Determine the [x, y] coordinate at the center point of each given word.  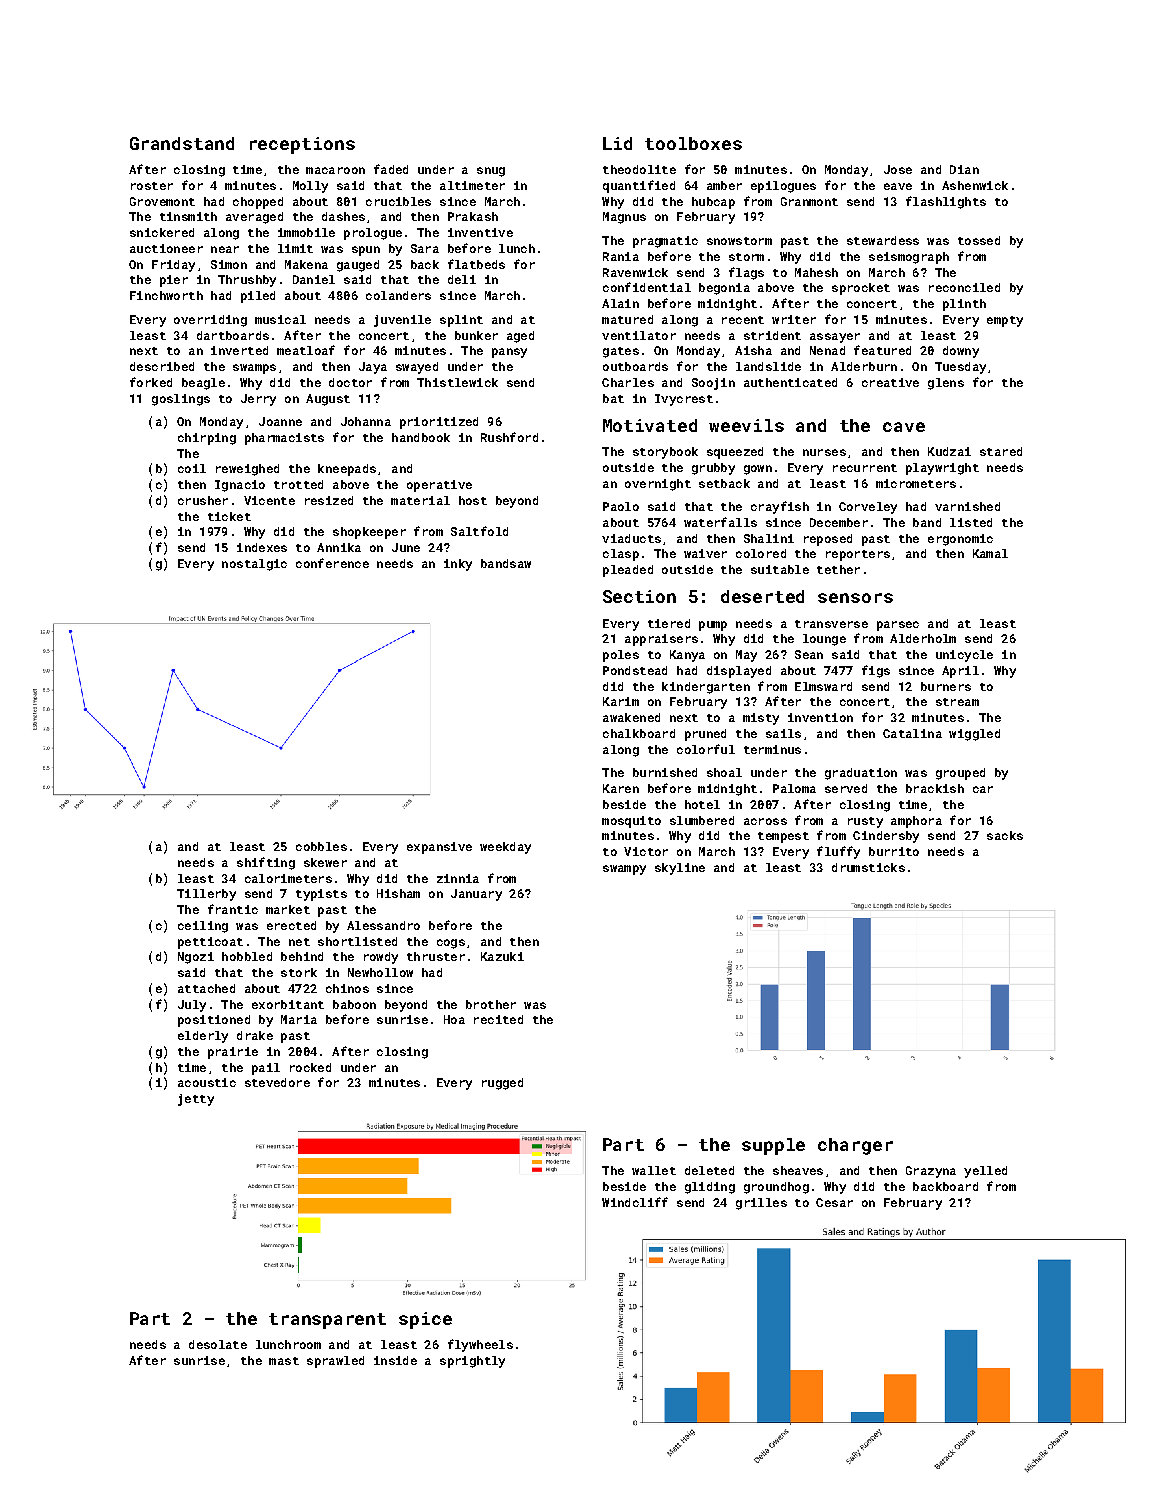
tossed [979, 240]
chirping [207, 439]
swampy [624, 870]
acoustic [207, 1082]
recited [498, 1019]
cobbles [321, 846]
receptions [302, 145]
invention [820, 717]
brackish [935, 788]
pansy [509, 353]
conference [332, 563]
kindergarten [706, 688]
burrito [894, 851]
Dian [964, 169]
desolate [218, 1344]
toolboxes [693, 143]
